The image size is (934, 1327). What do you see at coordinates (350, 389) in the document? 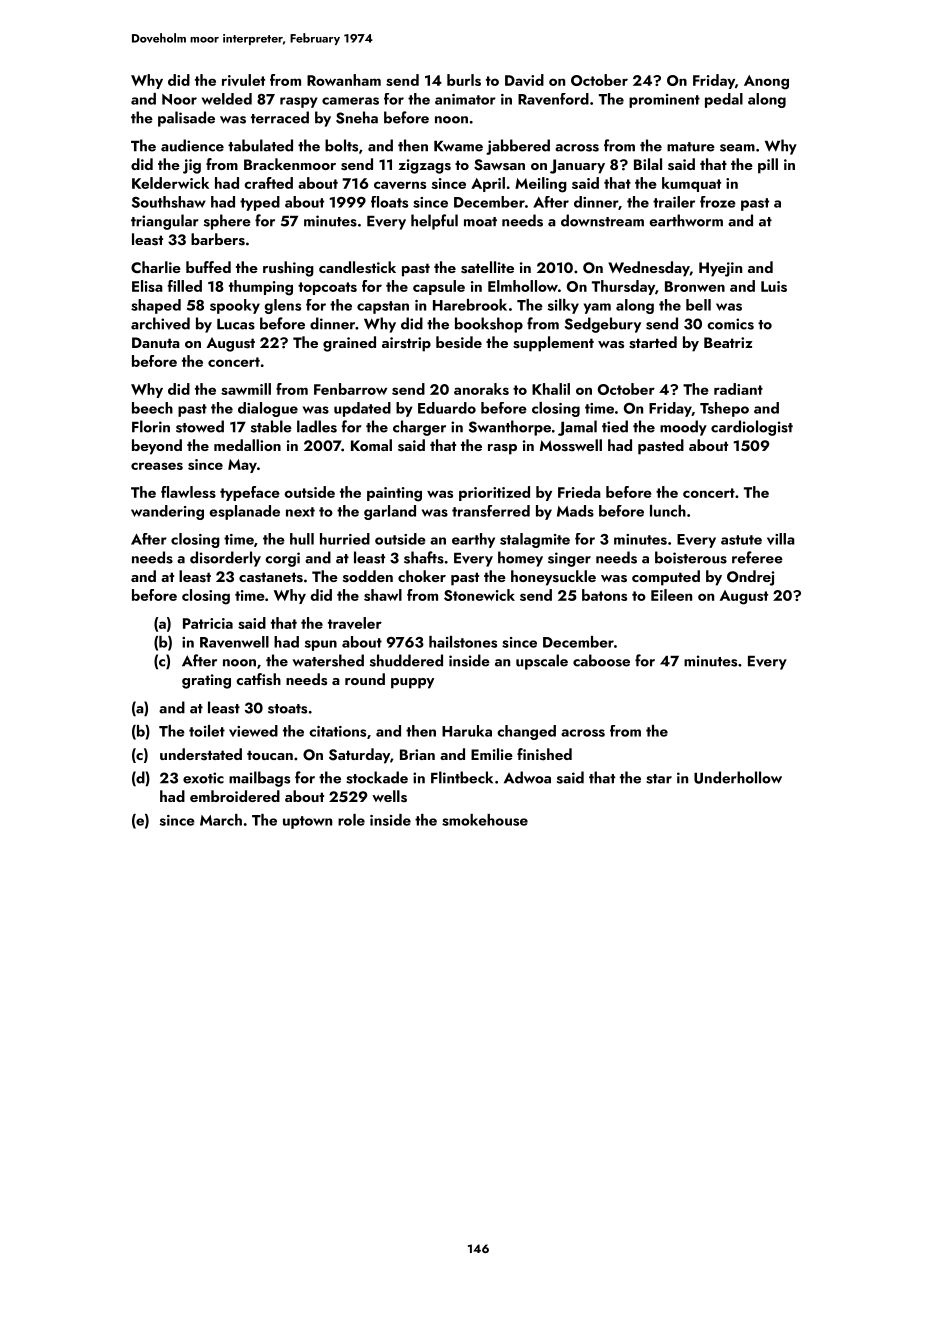
I see `Fenbarrow` at bounding box center [350, 389].
